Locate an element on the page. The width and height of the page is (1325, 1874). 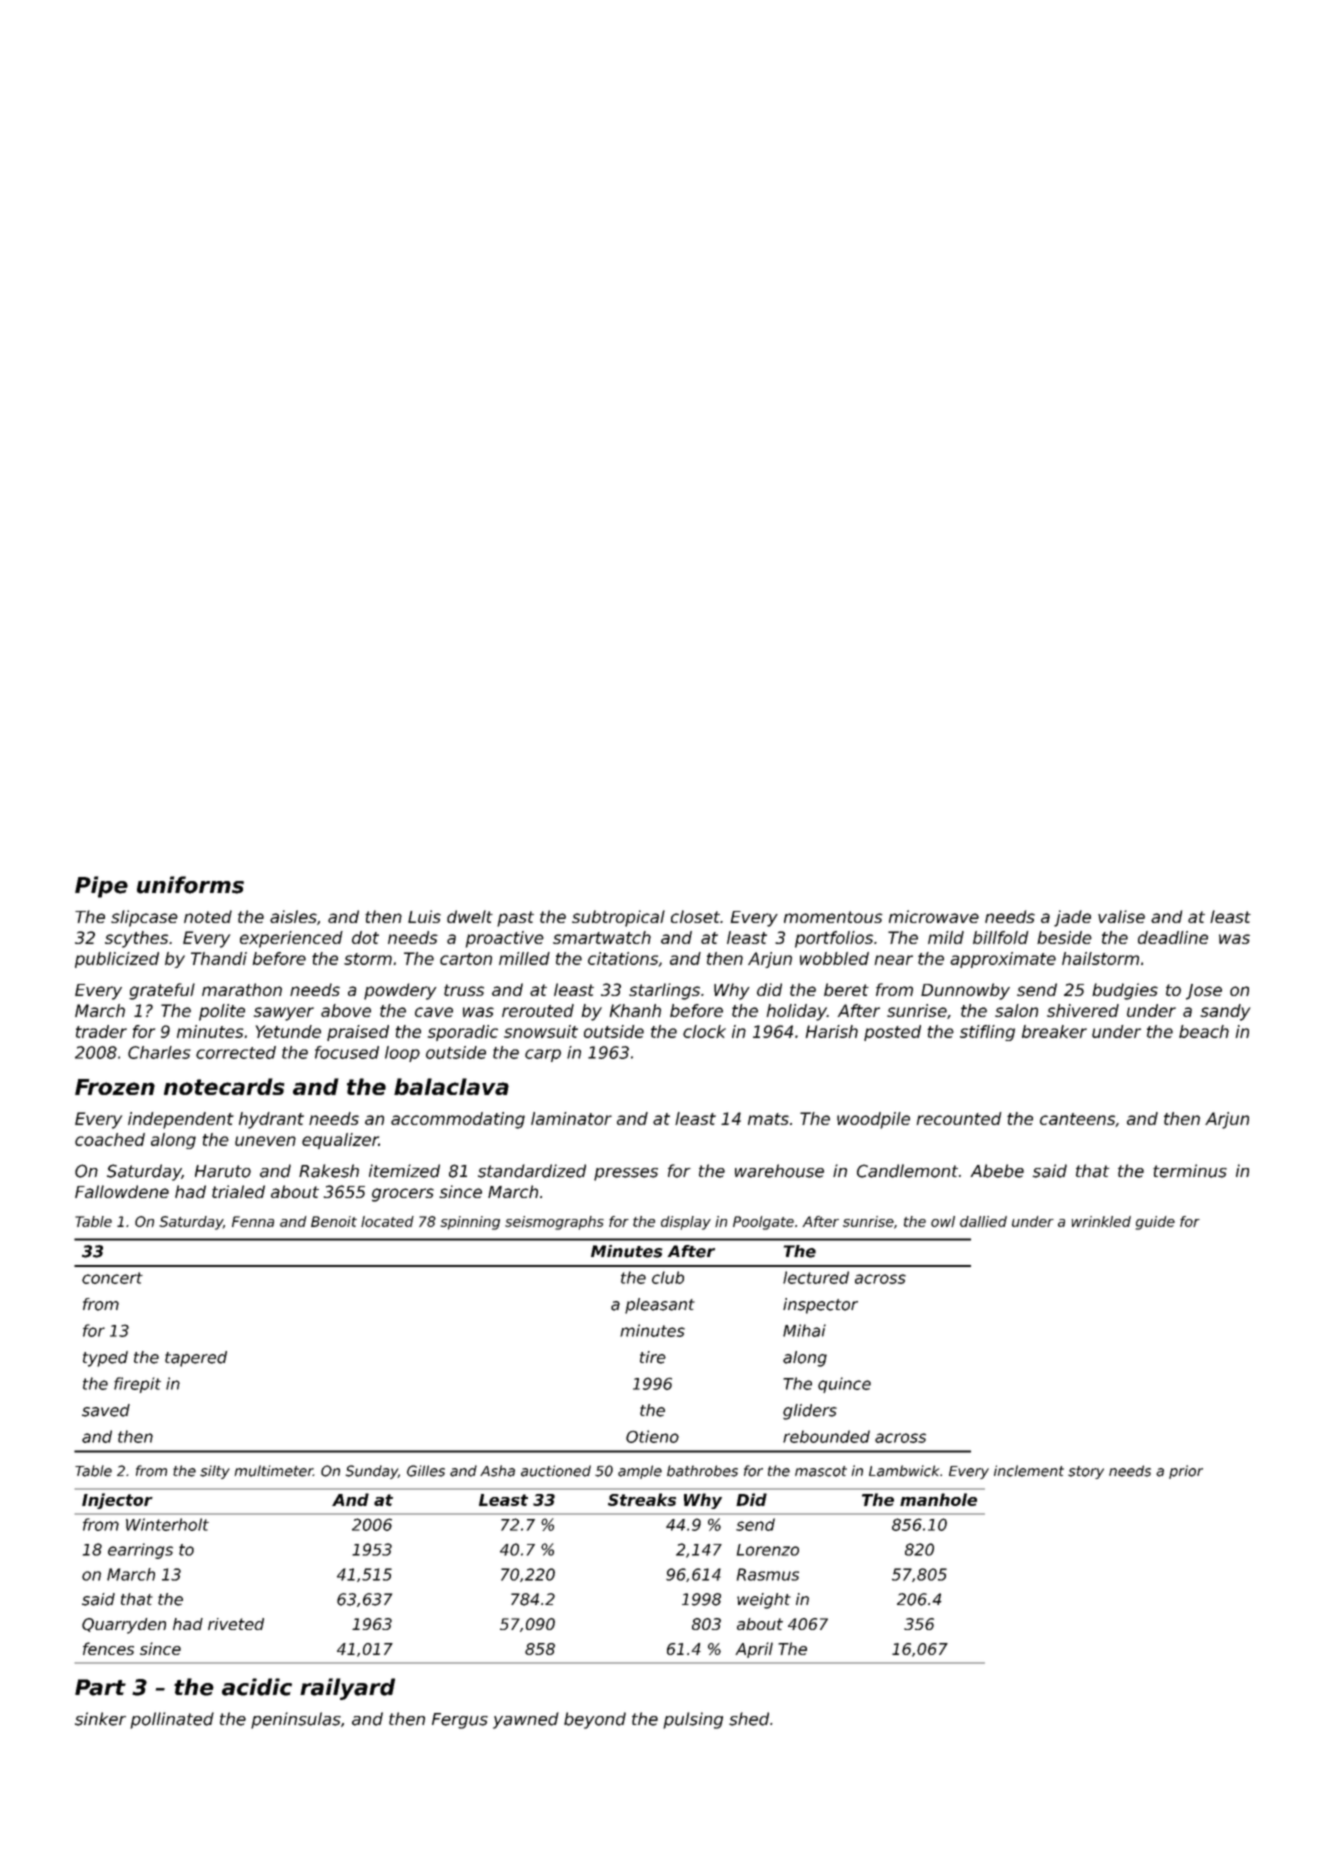
lectured is located at coordinates (816, 1277).
